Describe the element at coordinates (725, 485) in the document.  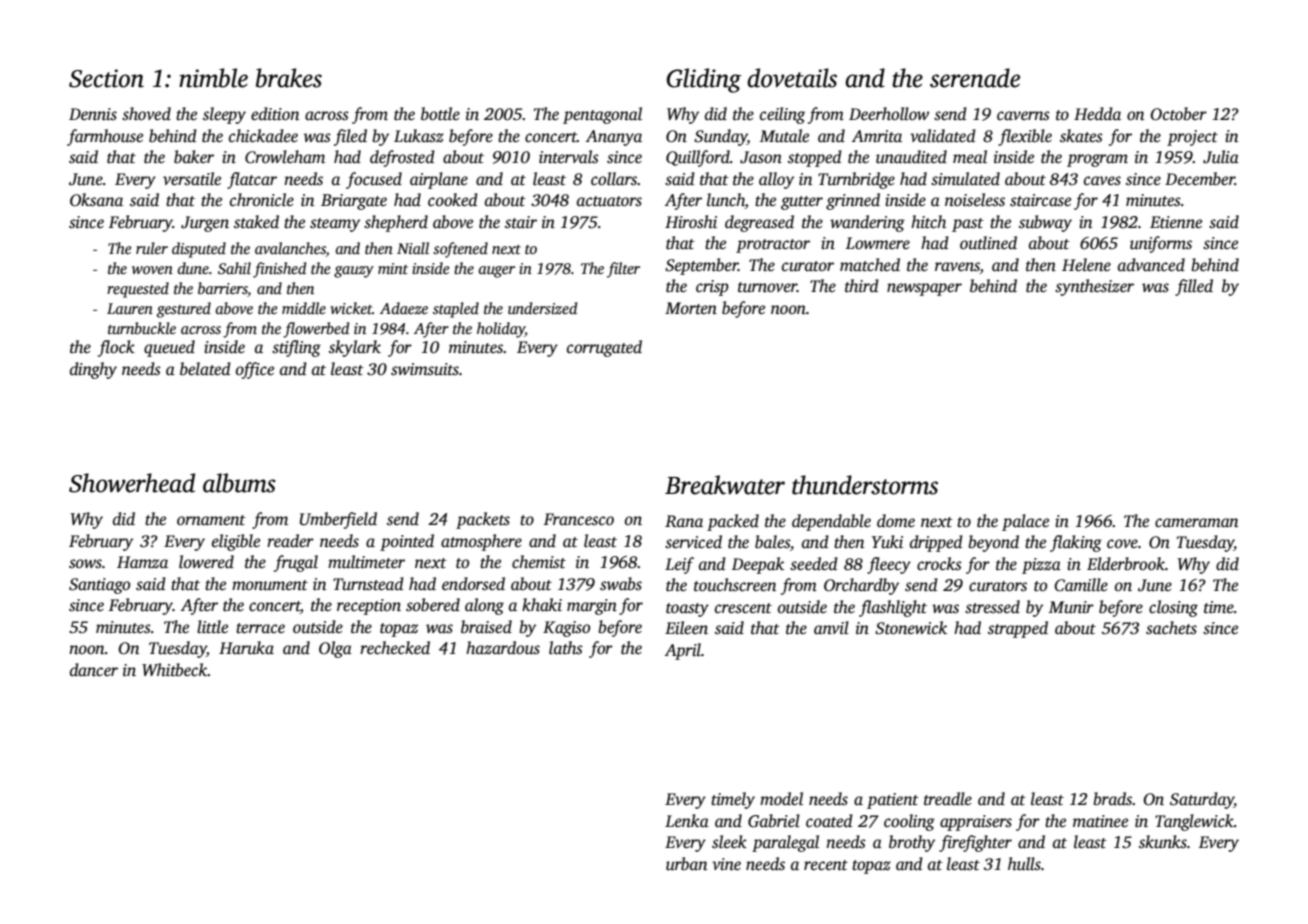
I see `Breakwater` at that location.
